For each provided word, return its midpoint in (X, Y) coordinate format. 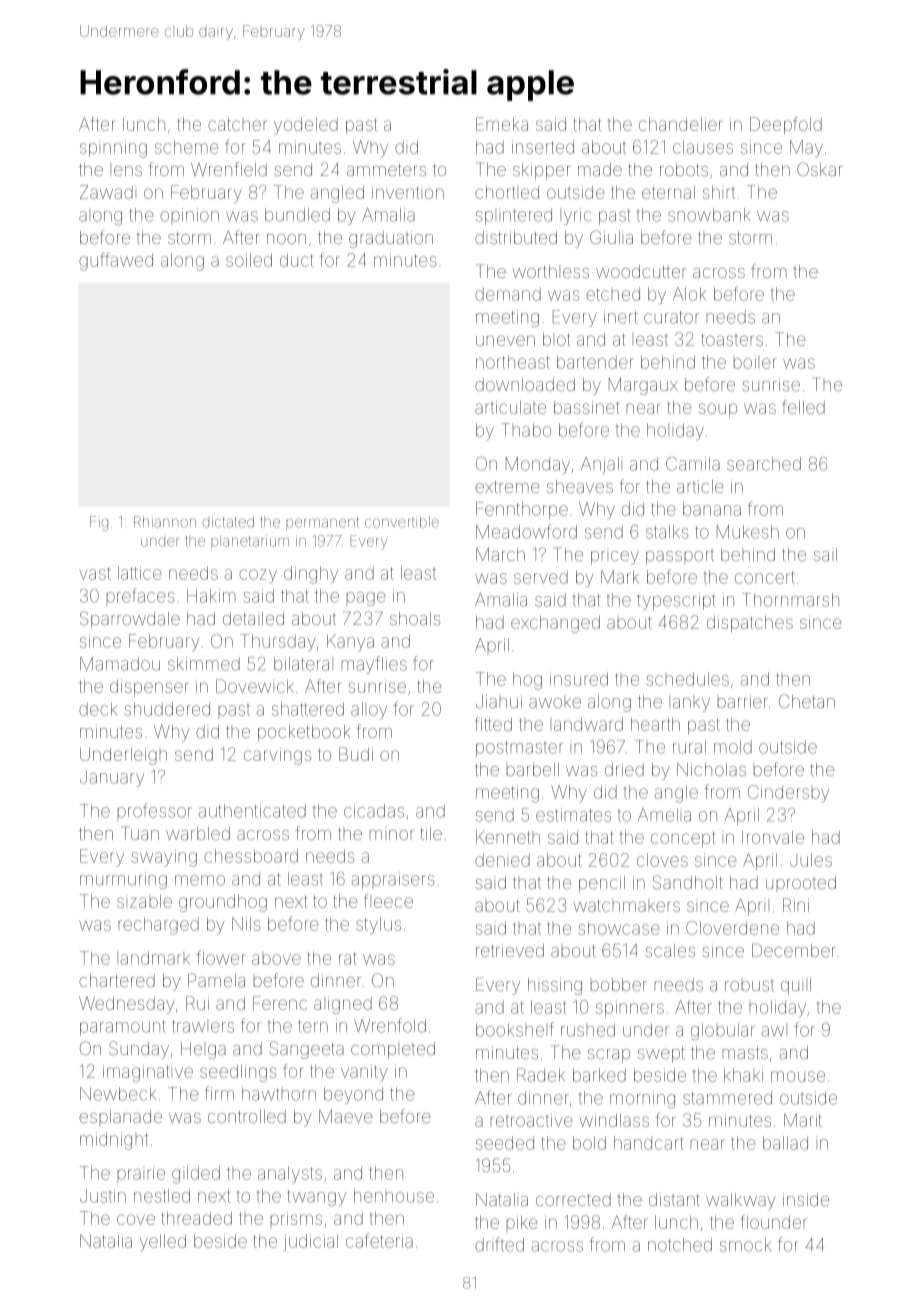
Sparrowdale (130, 620)
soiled (249, 260)
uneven (505, 340)
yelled (163, 1242)
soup (718, 410)
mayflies (374, 665)
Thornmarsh (790, 600)
